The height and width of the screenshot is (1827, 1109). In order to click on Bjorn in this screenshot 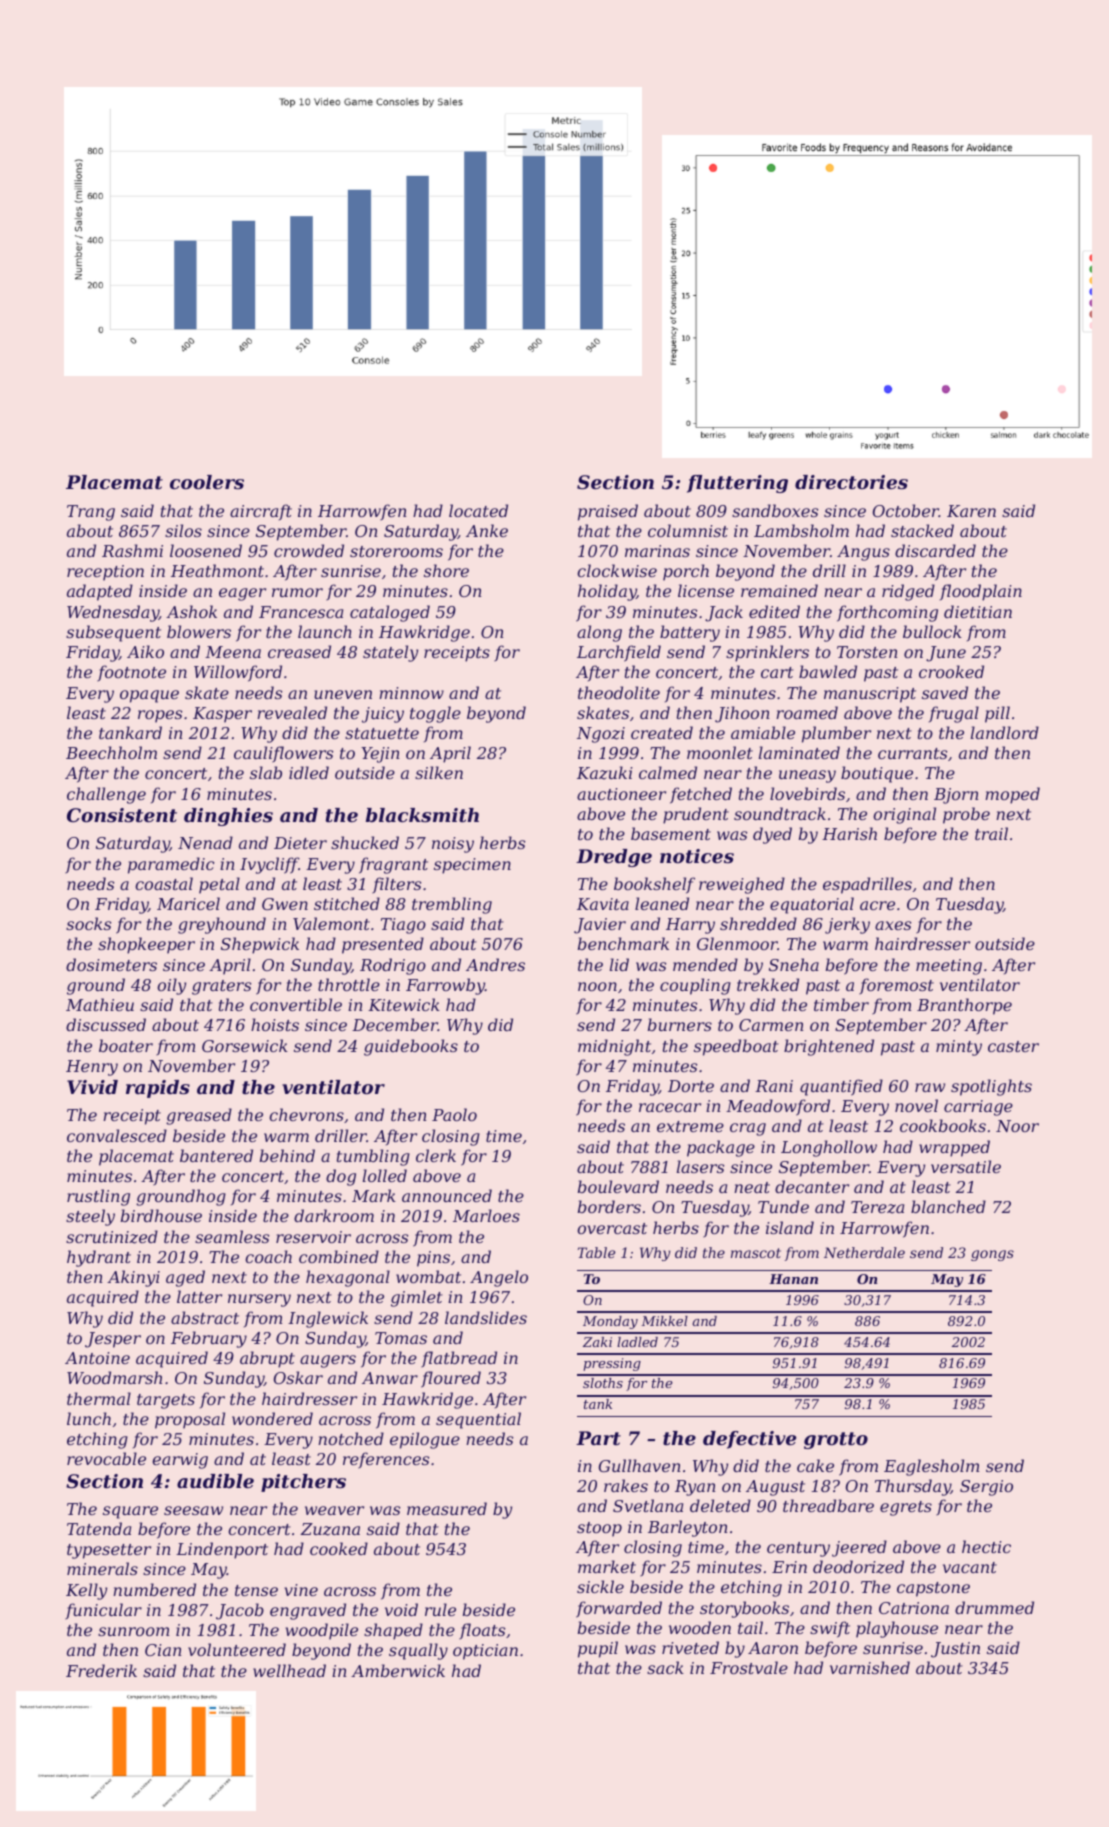, I will do `click(956, 796)`.
